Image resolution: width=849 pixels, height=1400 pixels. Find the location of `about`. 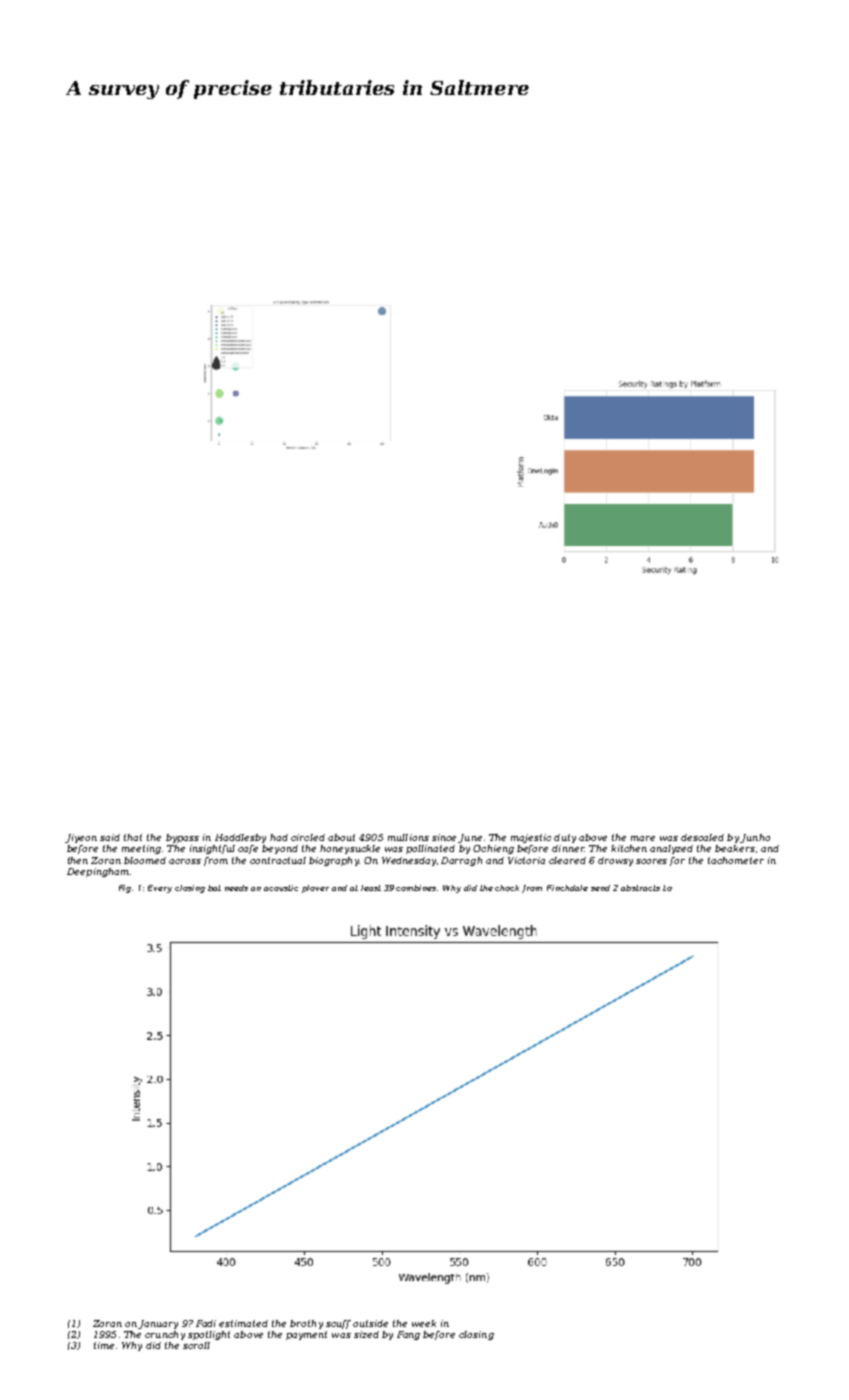

about is located at coordinates (341, 837).
